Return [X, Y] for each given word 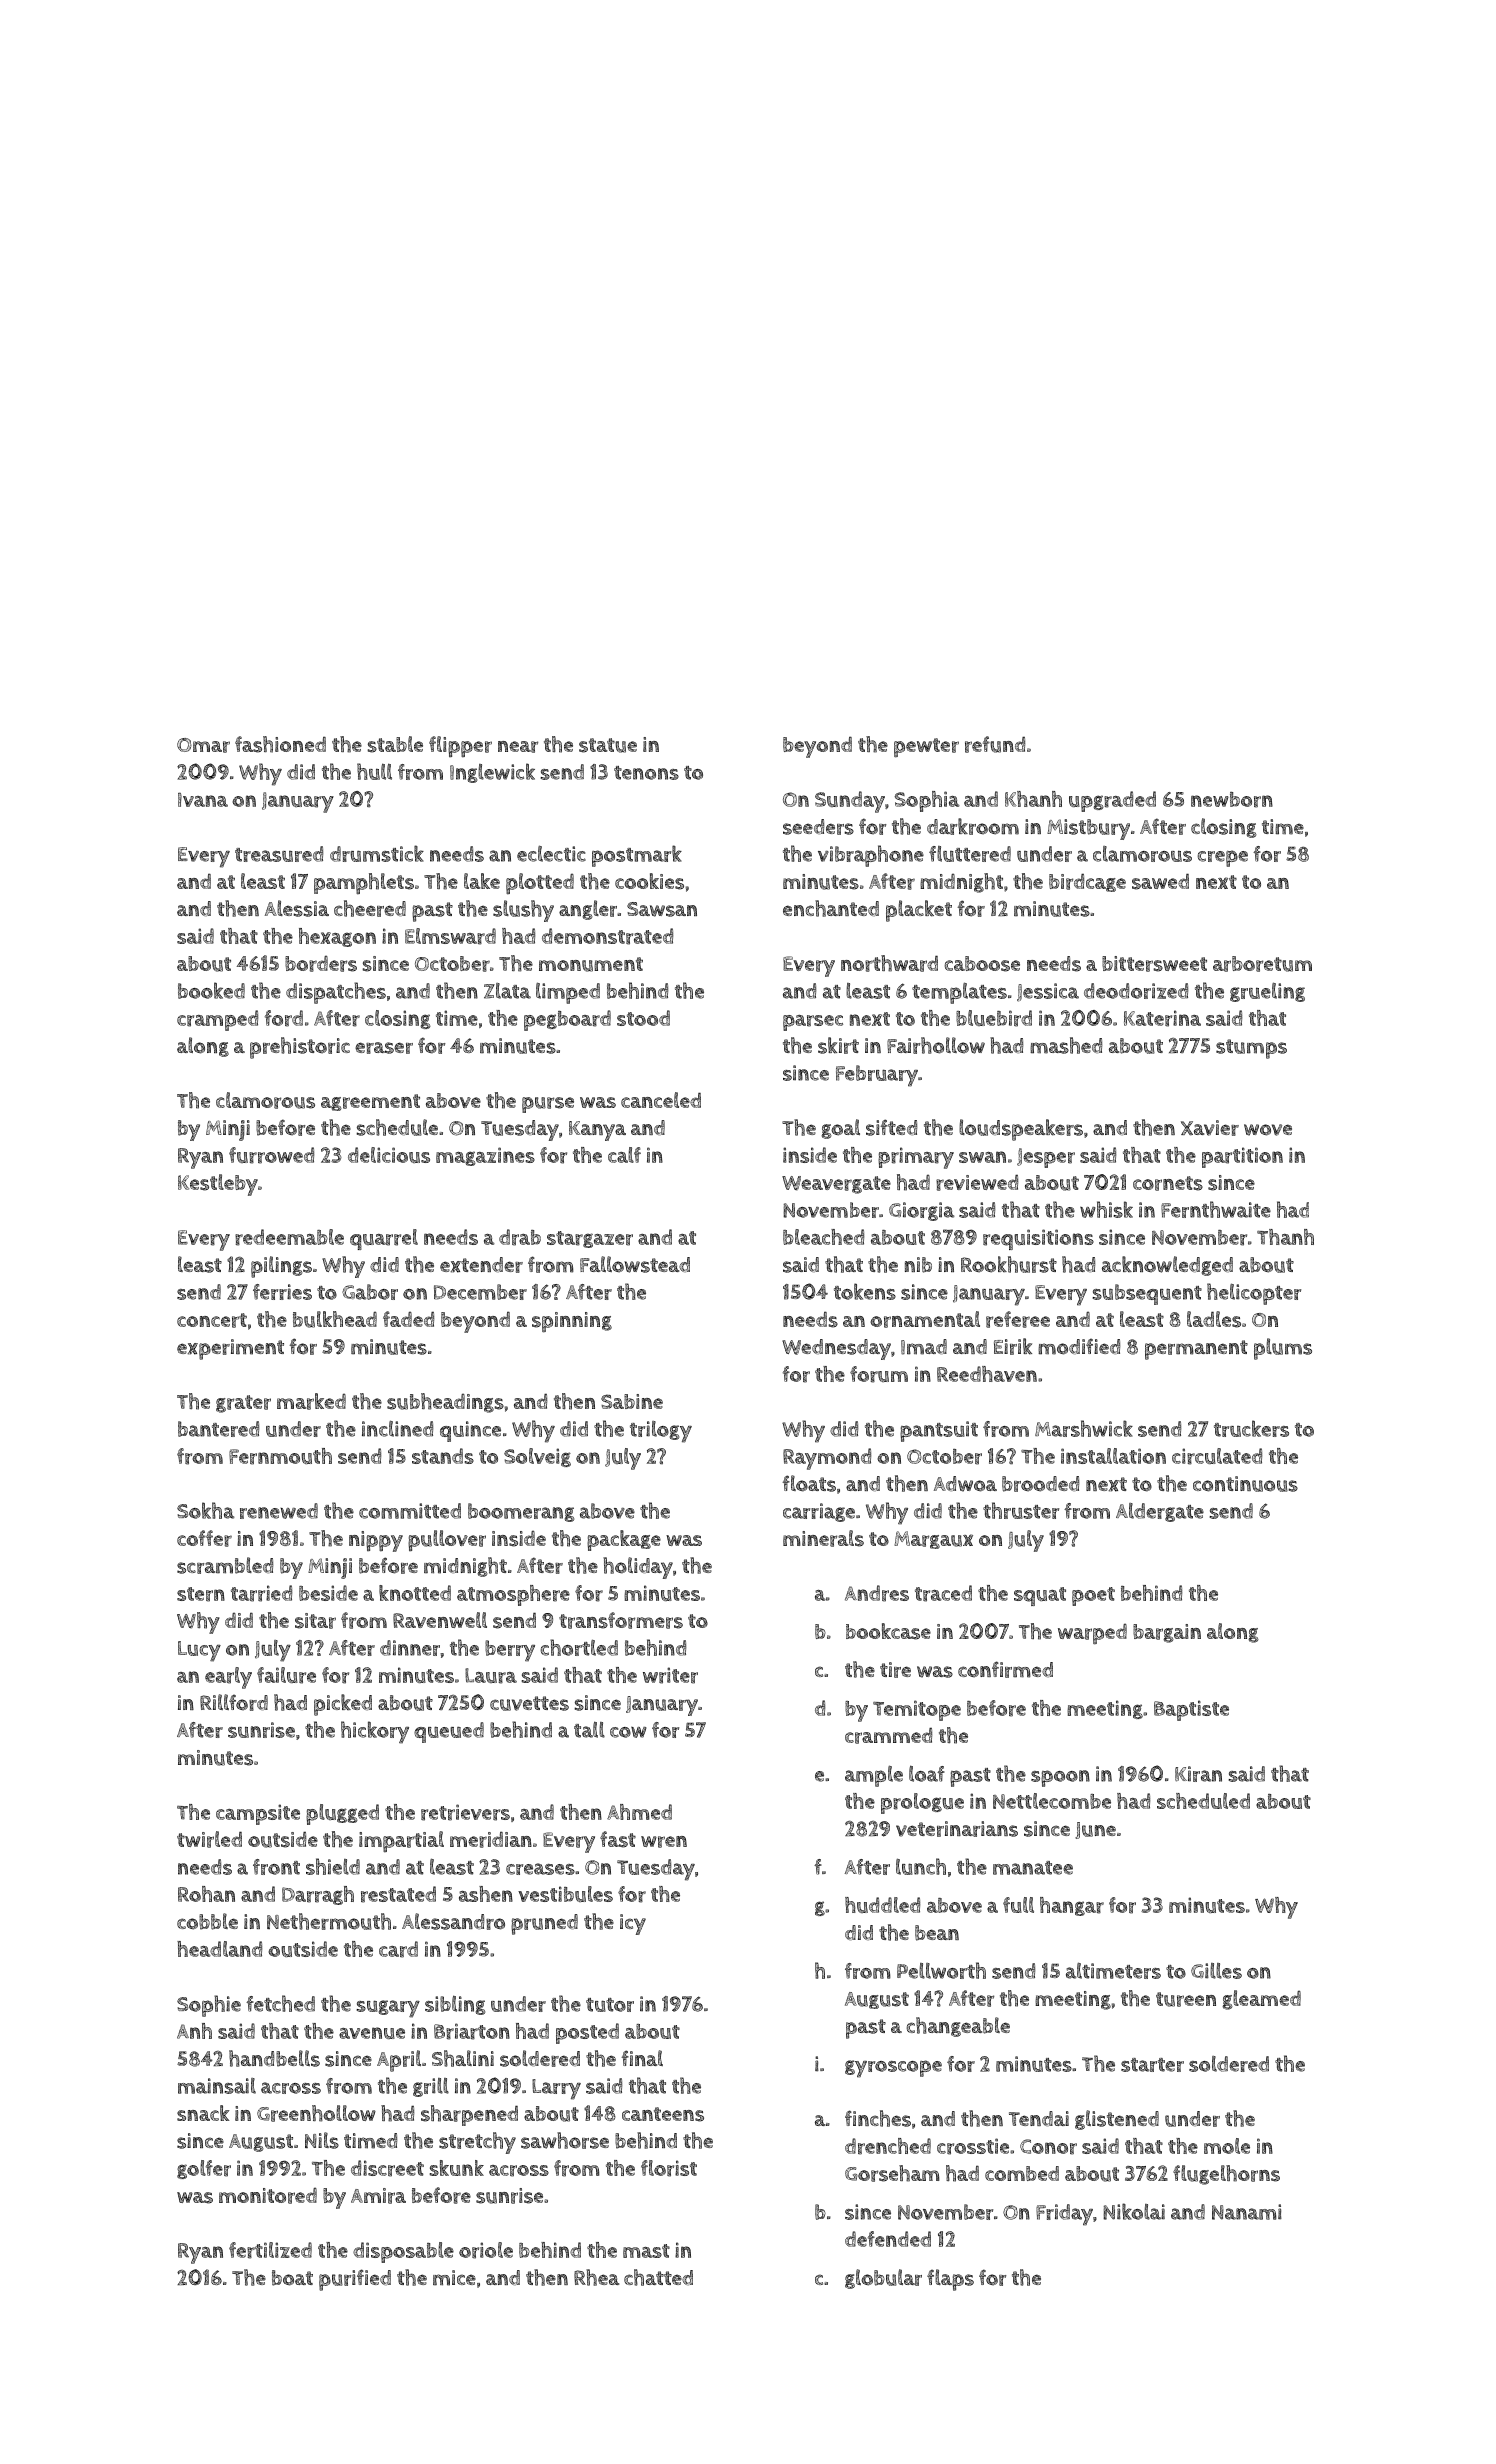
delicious [389, 1155]
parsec [813, 1023]
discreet [387, 2168]
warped [1092, 1634]
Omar [203, 745]
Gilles [1216, 1971]
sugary [388, 2009]
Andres [877, 1593]
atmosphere [513, 1595]
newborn [1232, 800]
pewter [926, 748]
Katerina [1162, 1018]
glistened [1117, 2120]
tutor [610, 2005]
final [642, 2058]
